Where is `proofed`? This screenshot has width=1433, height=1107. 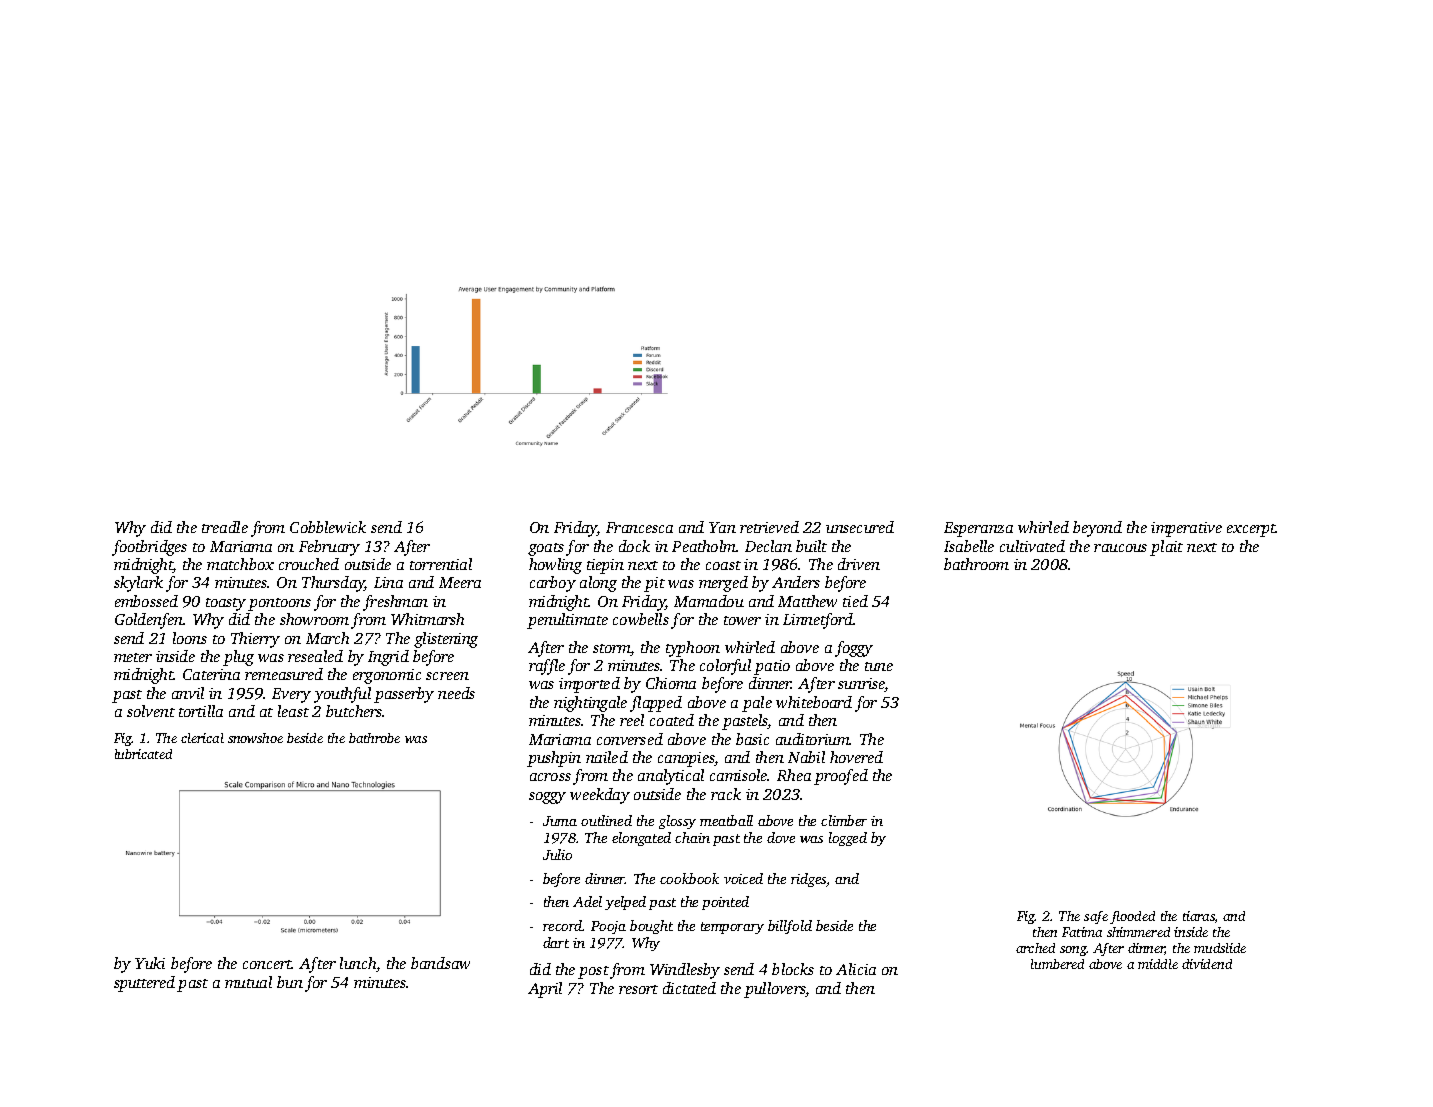 proofed is located at coordinates (841, 777).
